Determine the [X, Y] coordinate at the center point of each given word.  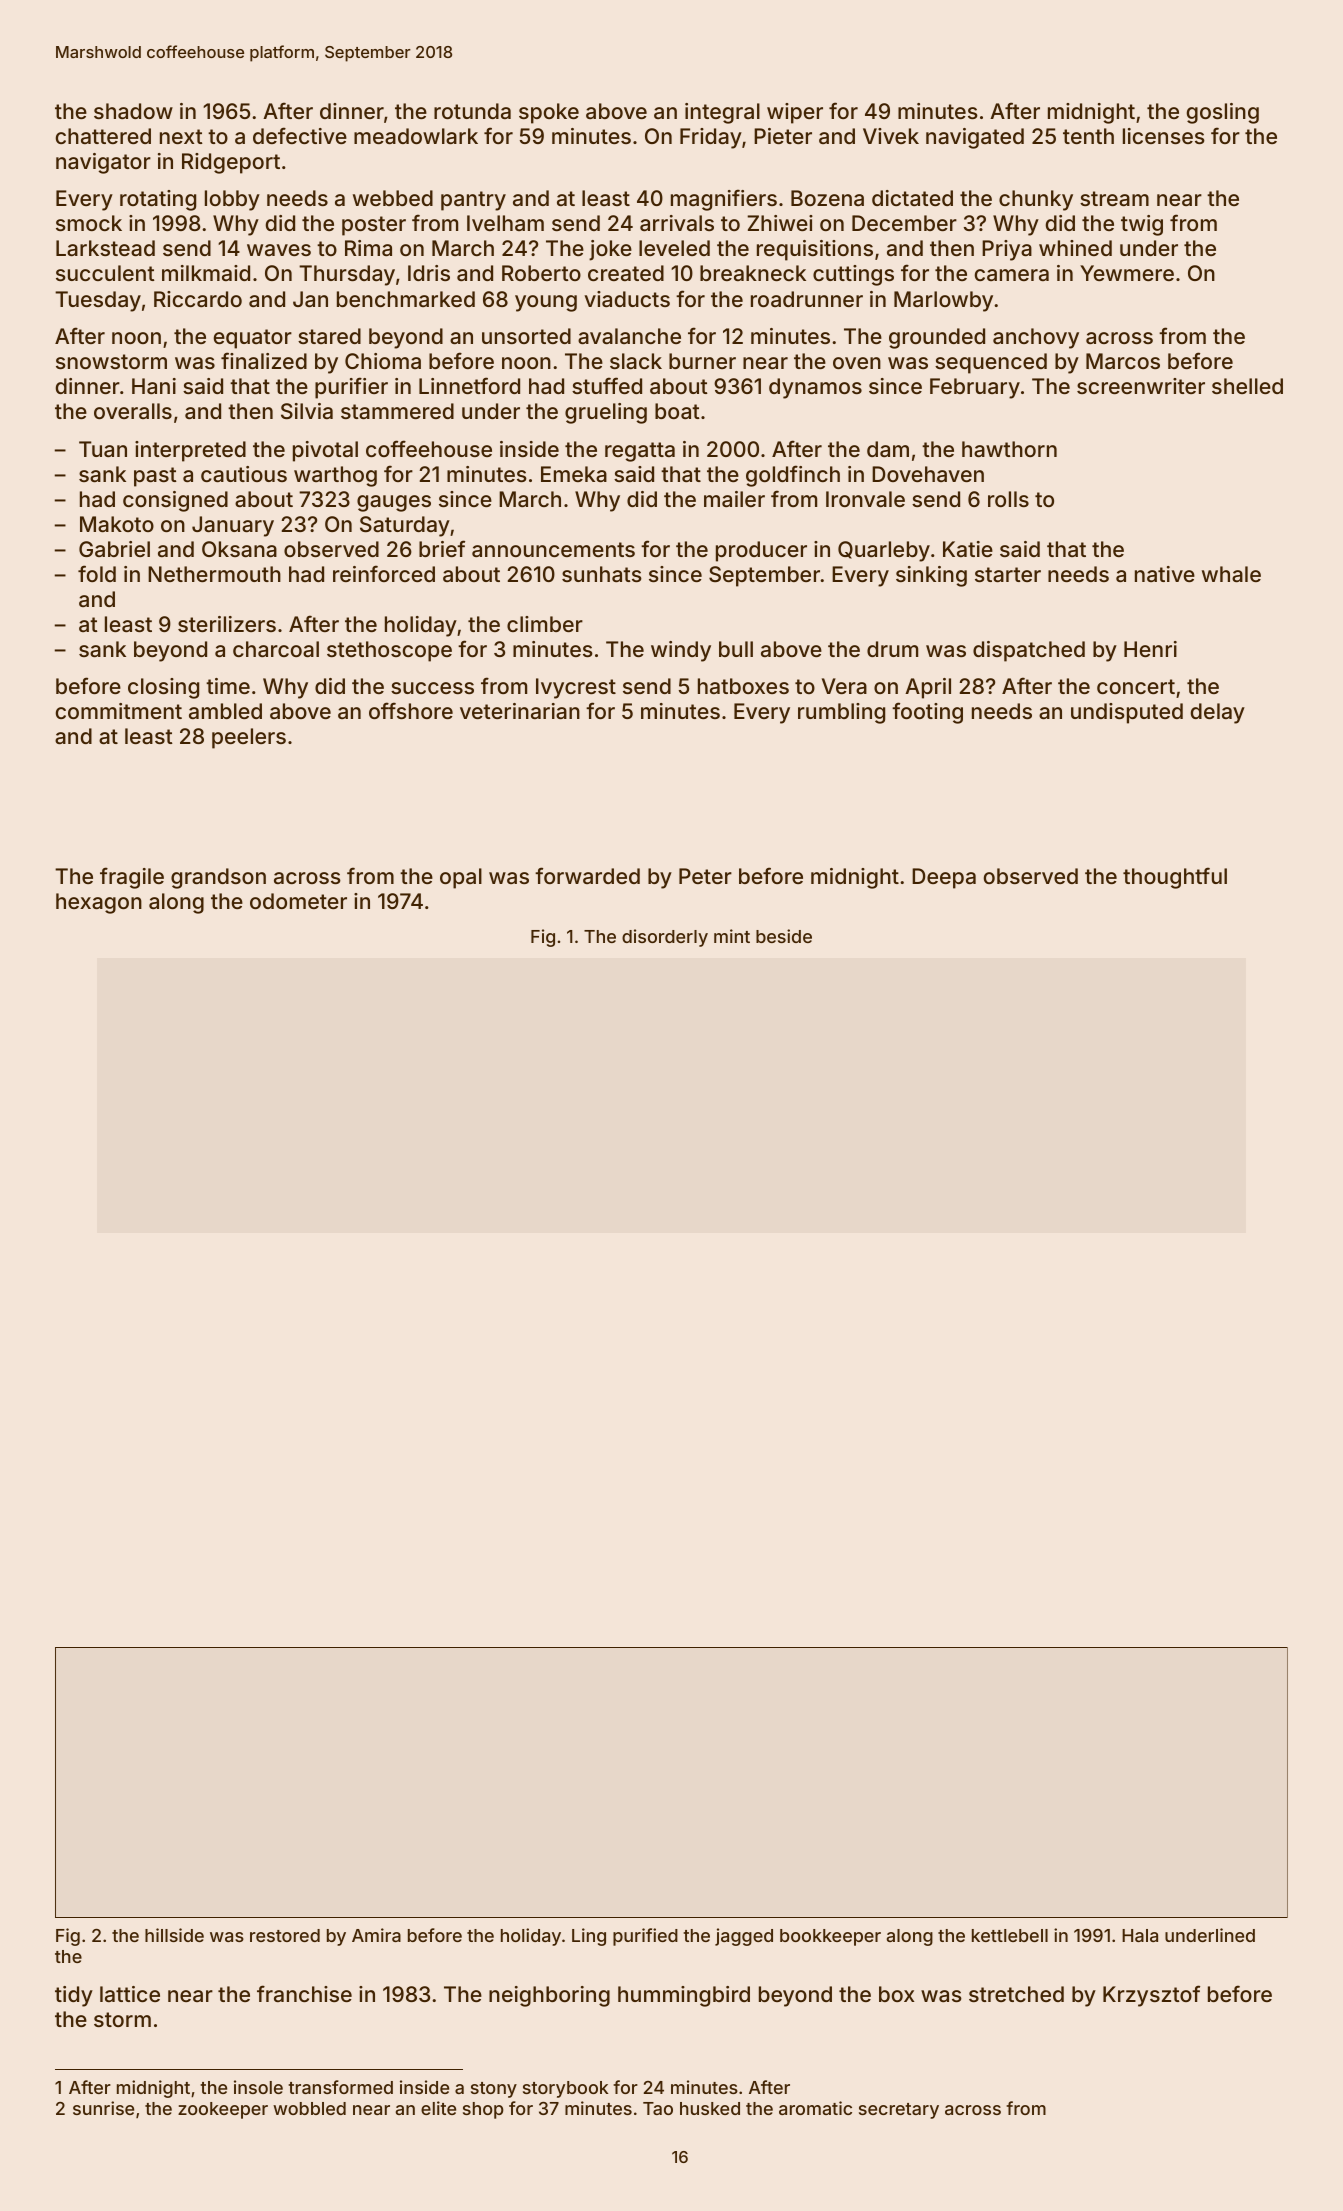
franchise [304, 1993]
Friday [711, 138]
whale [1231, 574]
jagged [744, 1937]
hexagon [99, 903]
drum [892, 649]
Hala [1140, 1935]
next [181, 136]
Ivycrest [576, 688]
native [1165, 574]
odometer [298, 901]
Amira [376, 1935]
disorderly [665, 938]
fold [97, 573]
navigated [975, 138]
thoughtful [1175, 878]
